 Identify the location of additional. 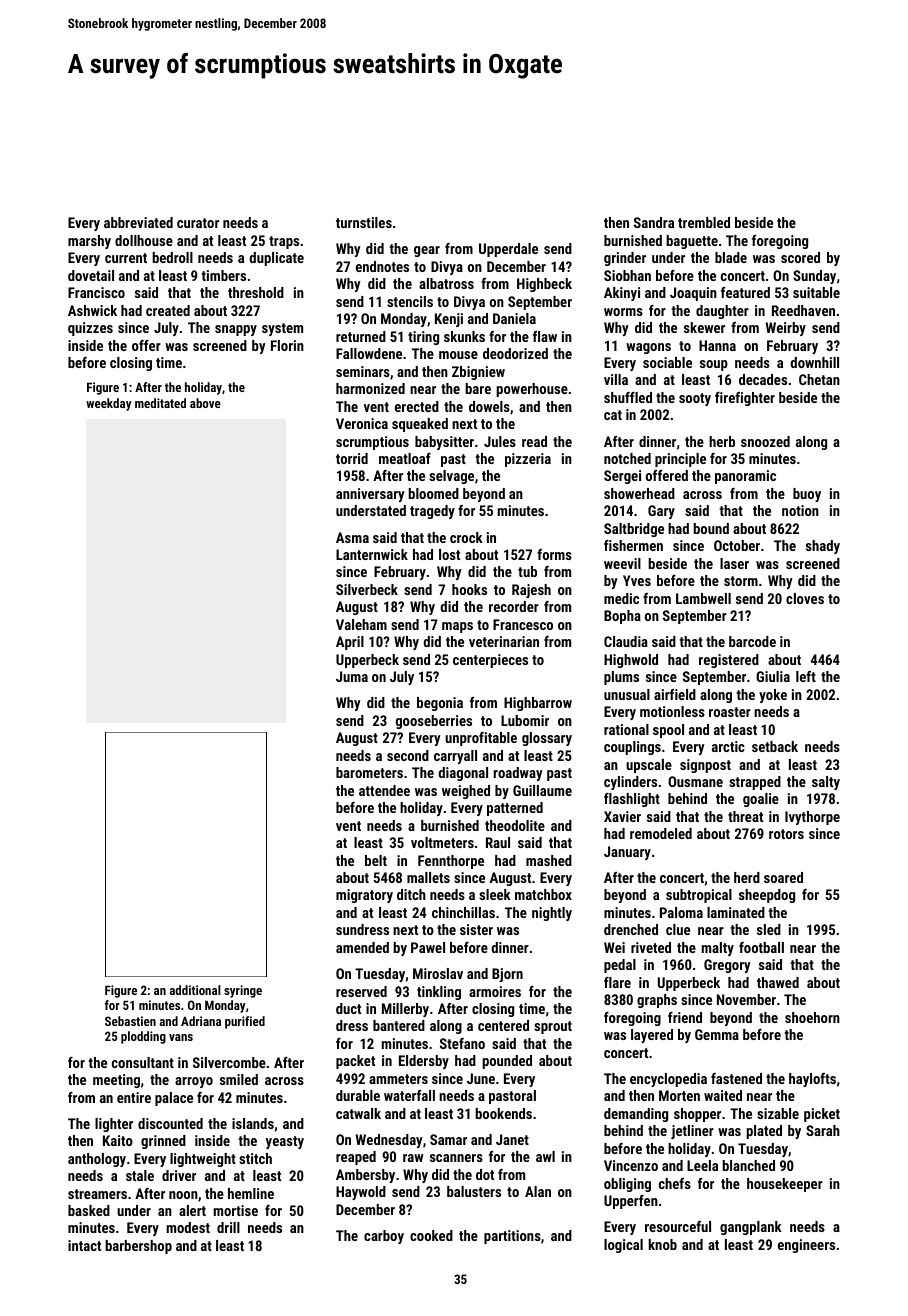
(195, 990).
